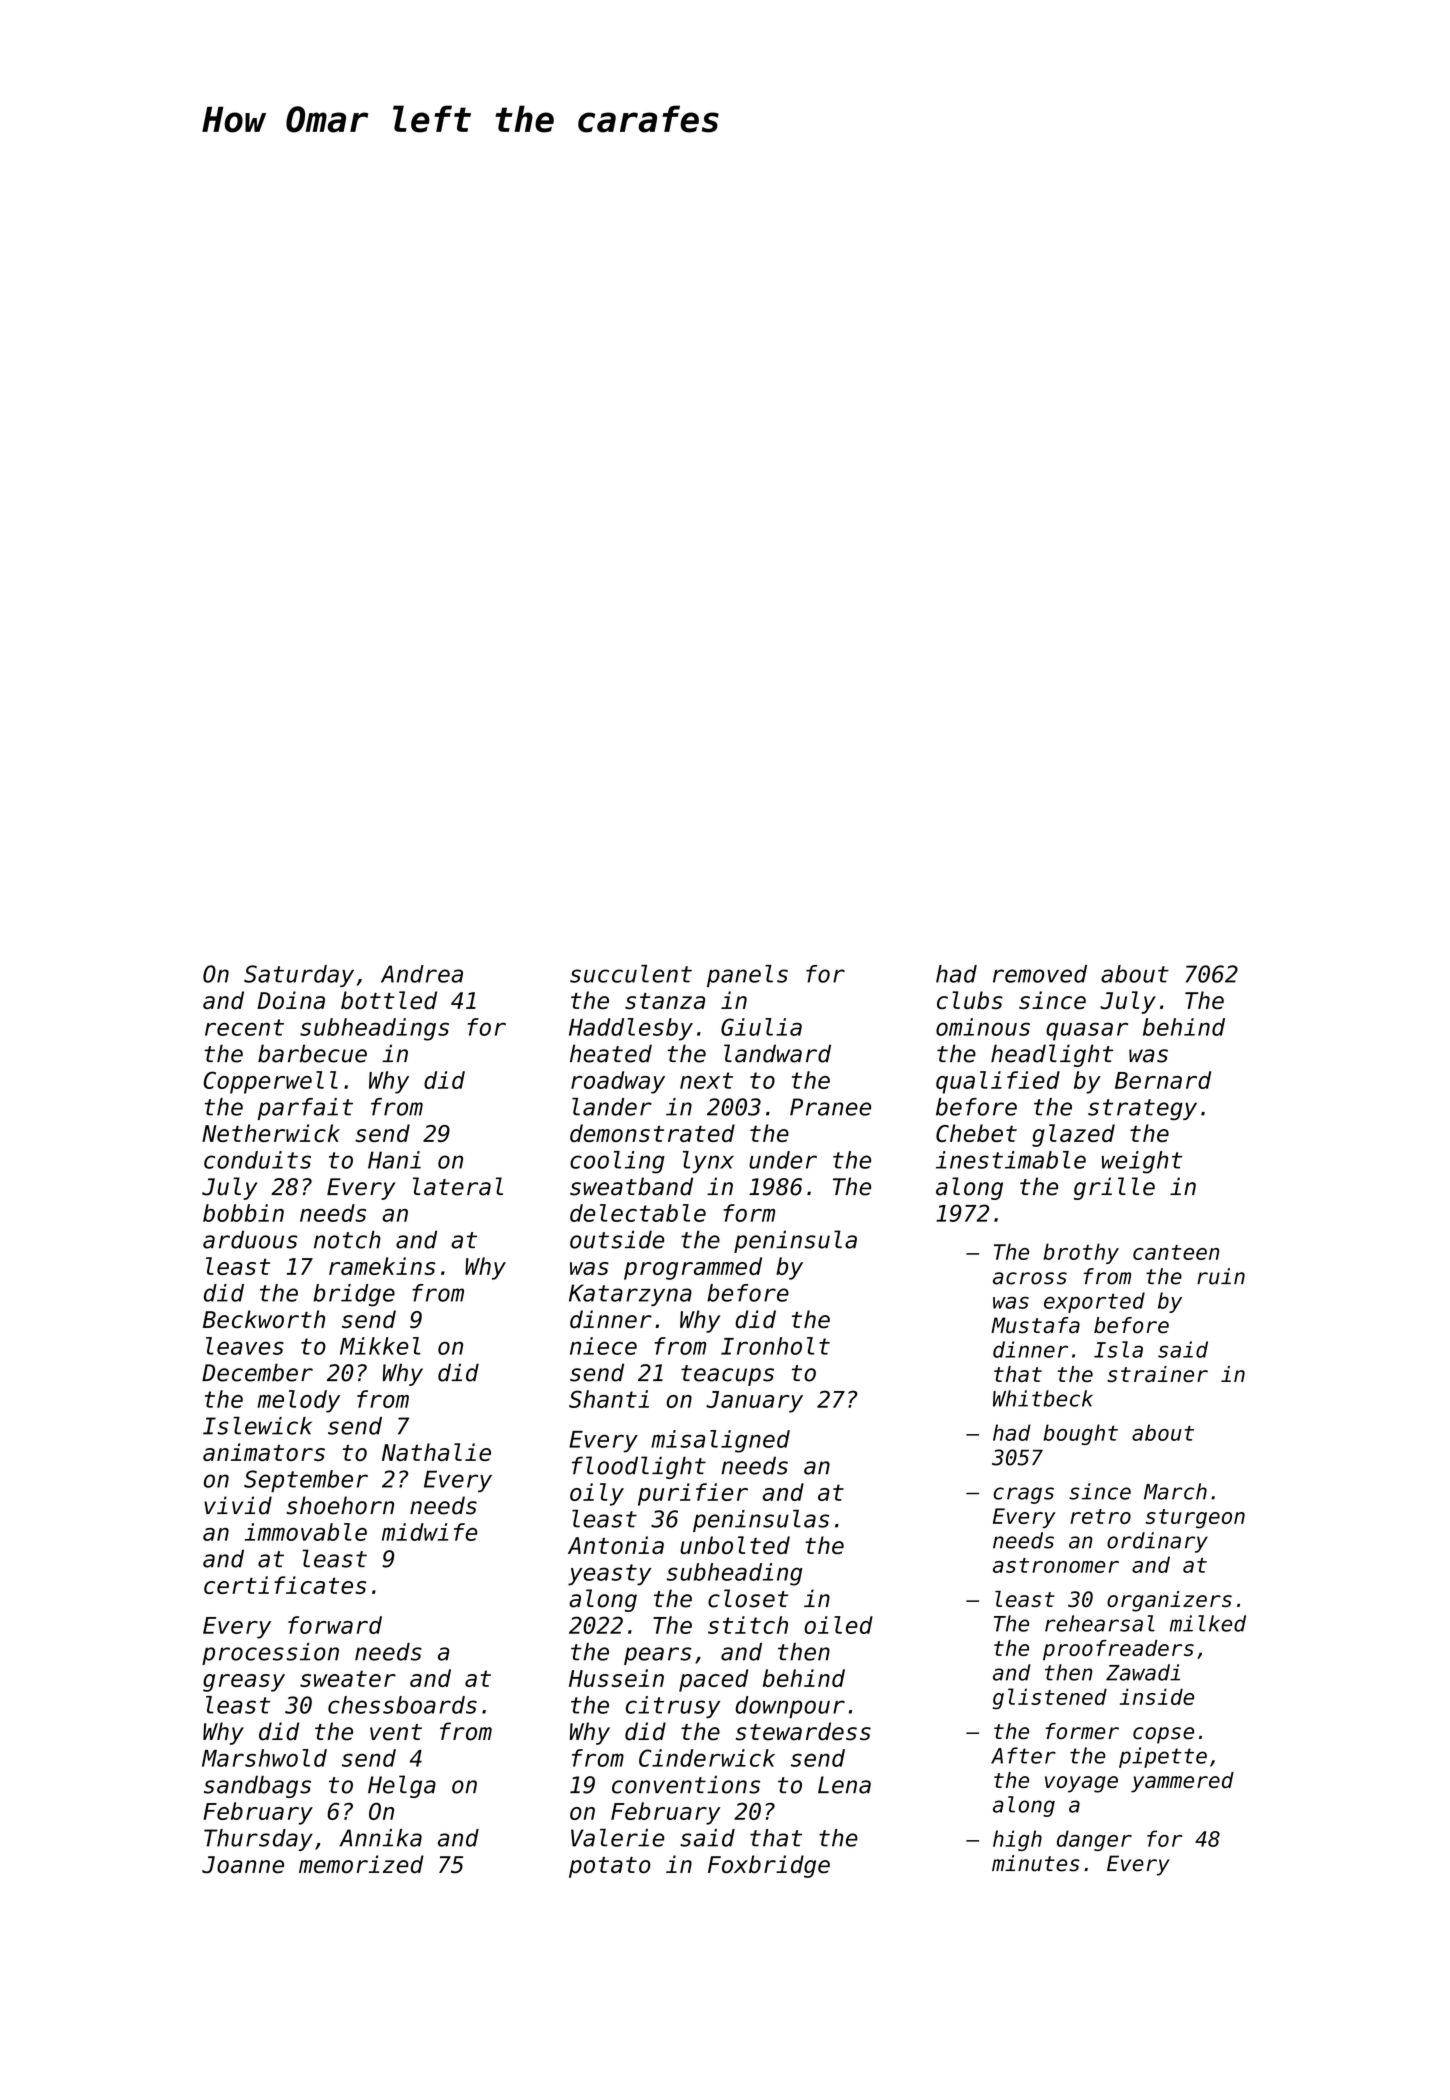 The height and width of the page is (2100, 1450). What do you see at coordinates (609, 1399) in the page?
I see `Shanti` at bounding box center [609, 1399].
